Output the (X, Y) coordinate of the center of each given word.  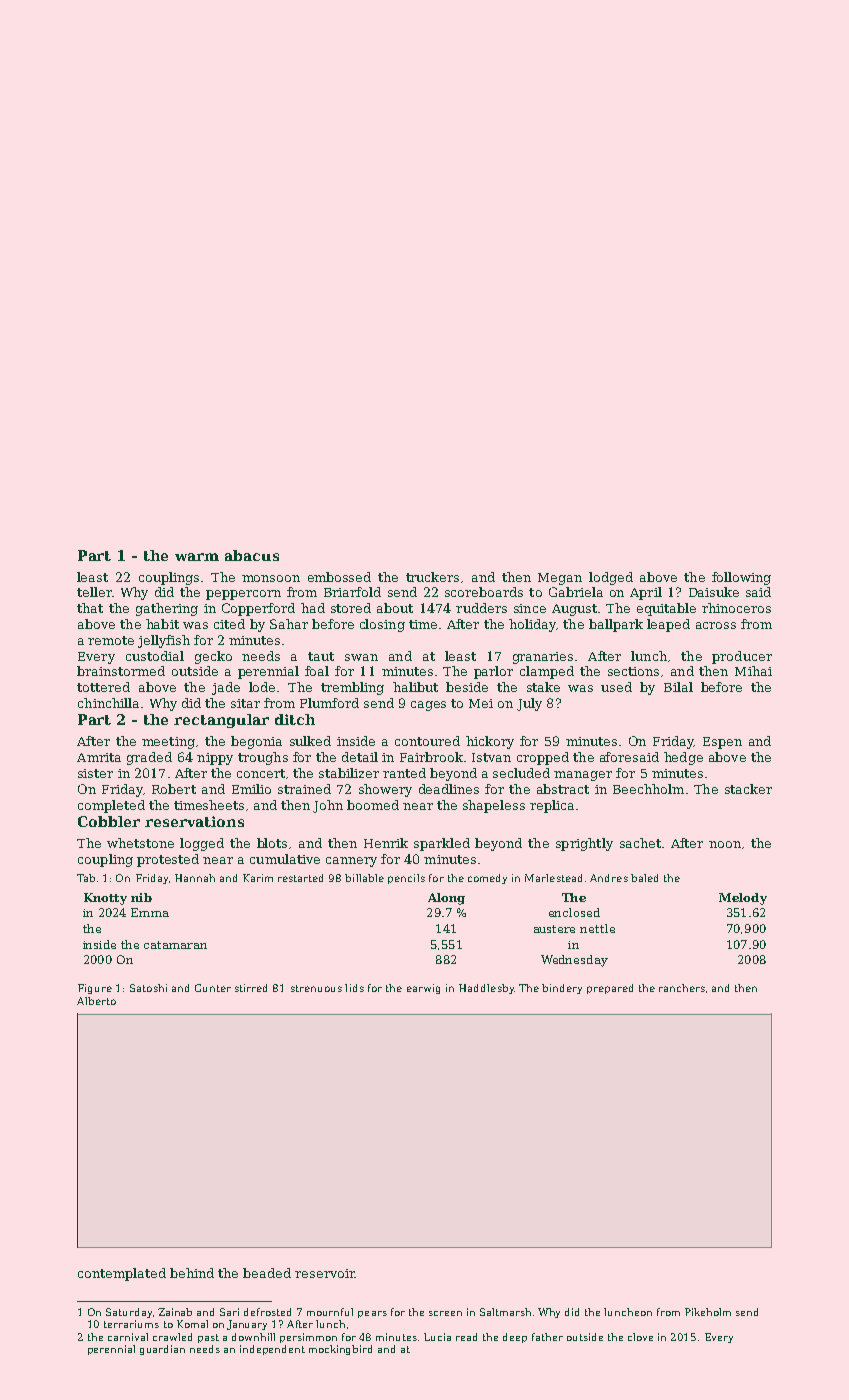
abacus (252, 555)
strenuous (316, 988)
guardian (162, 1350)
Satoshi (148, 988)
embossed (339, 577)
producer (742, 657)
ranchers (682, 988)
